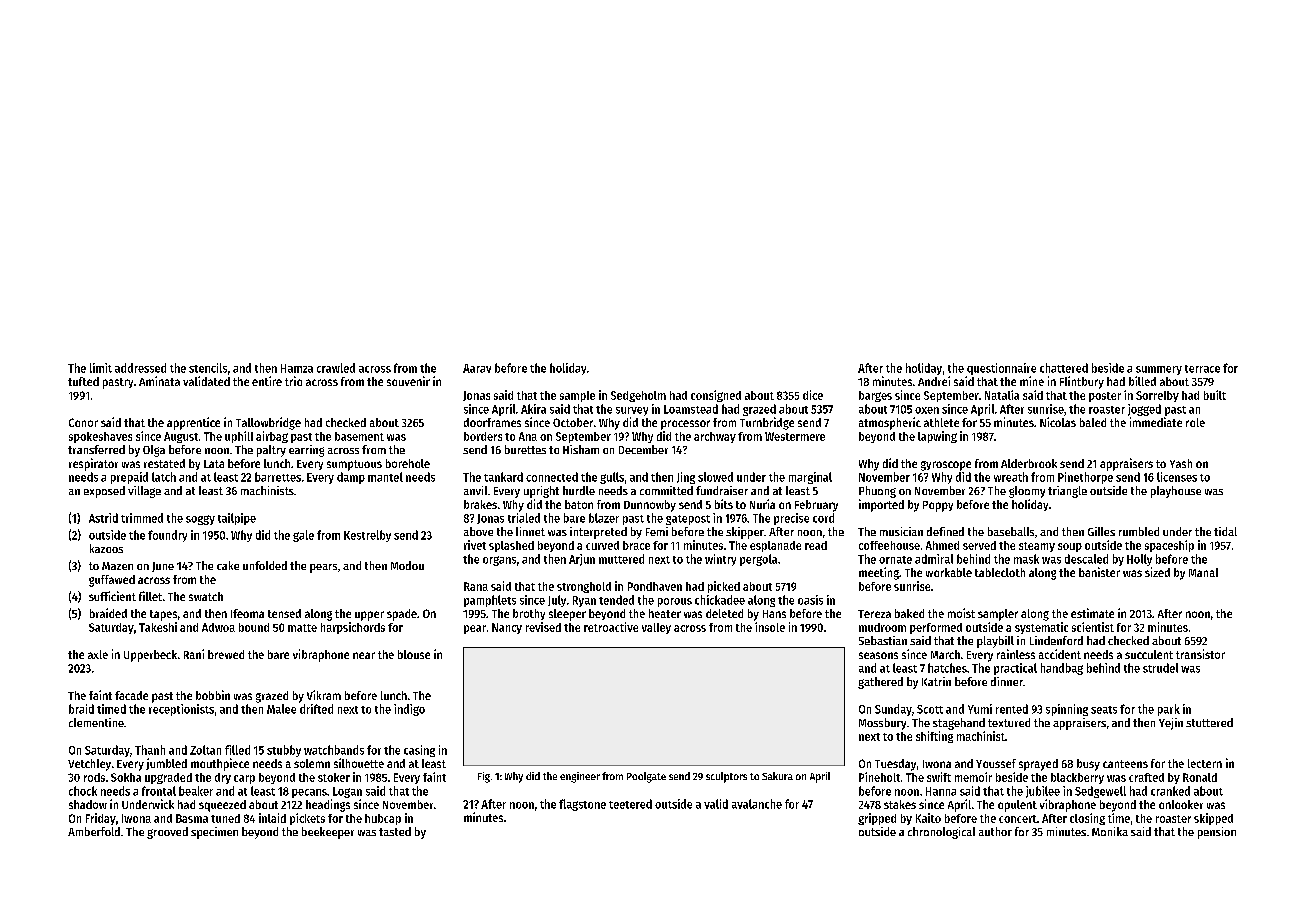 The image size is (1308, 924). Describe the element at coordinates (103, 518) in the page. I see `Astrid` at that location.
